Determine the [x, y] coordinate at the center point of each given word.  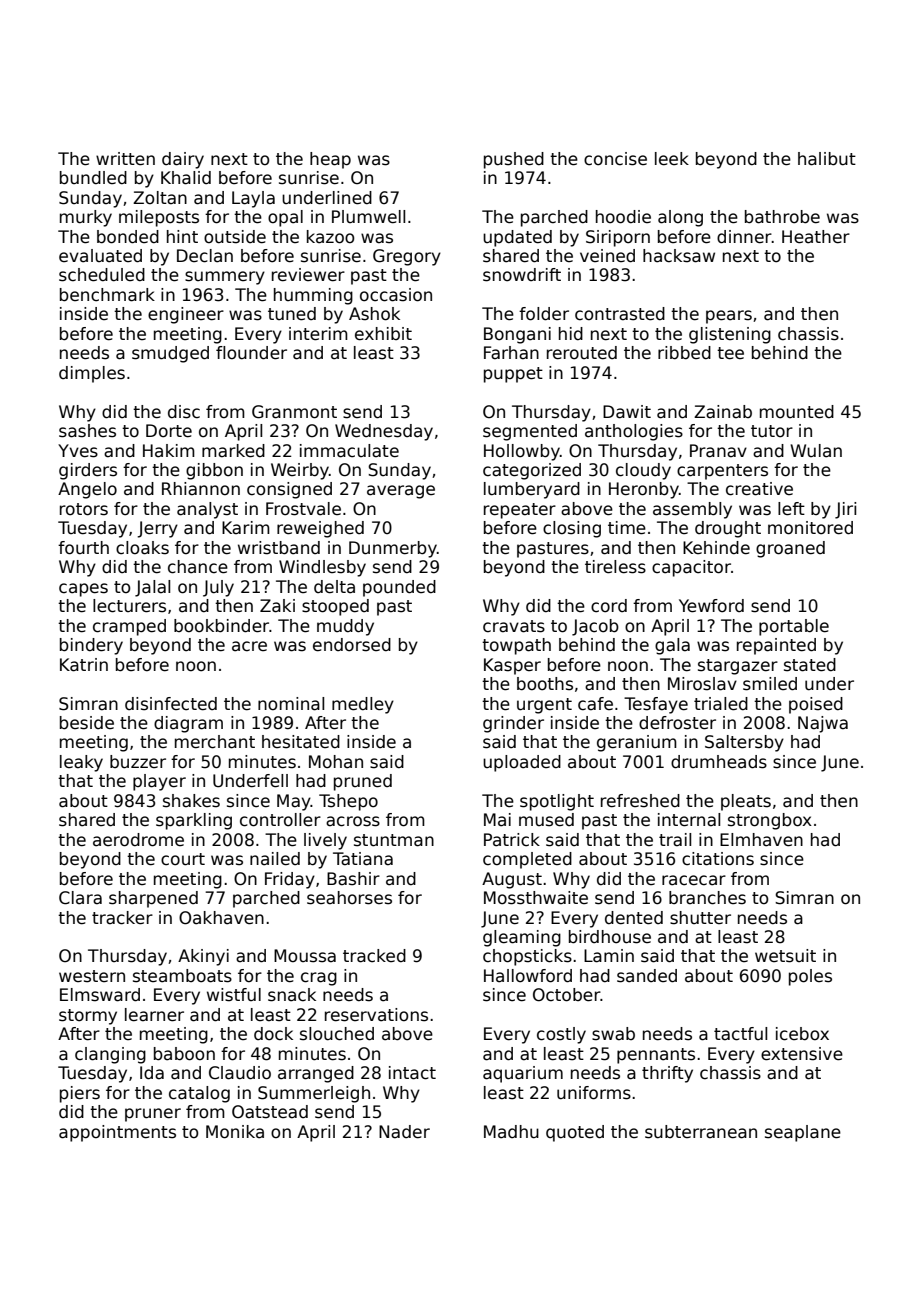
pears [729, 317]
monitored [810, 528]
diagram [188, 724]
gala [672, 646]
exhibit [383, 334]
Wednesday [384, 432]
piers [80, 1094]
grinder [513, 724]
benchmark [107, 295]
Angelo [87, 490]
